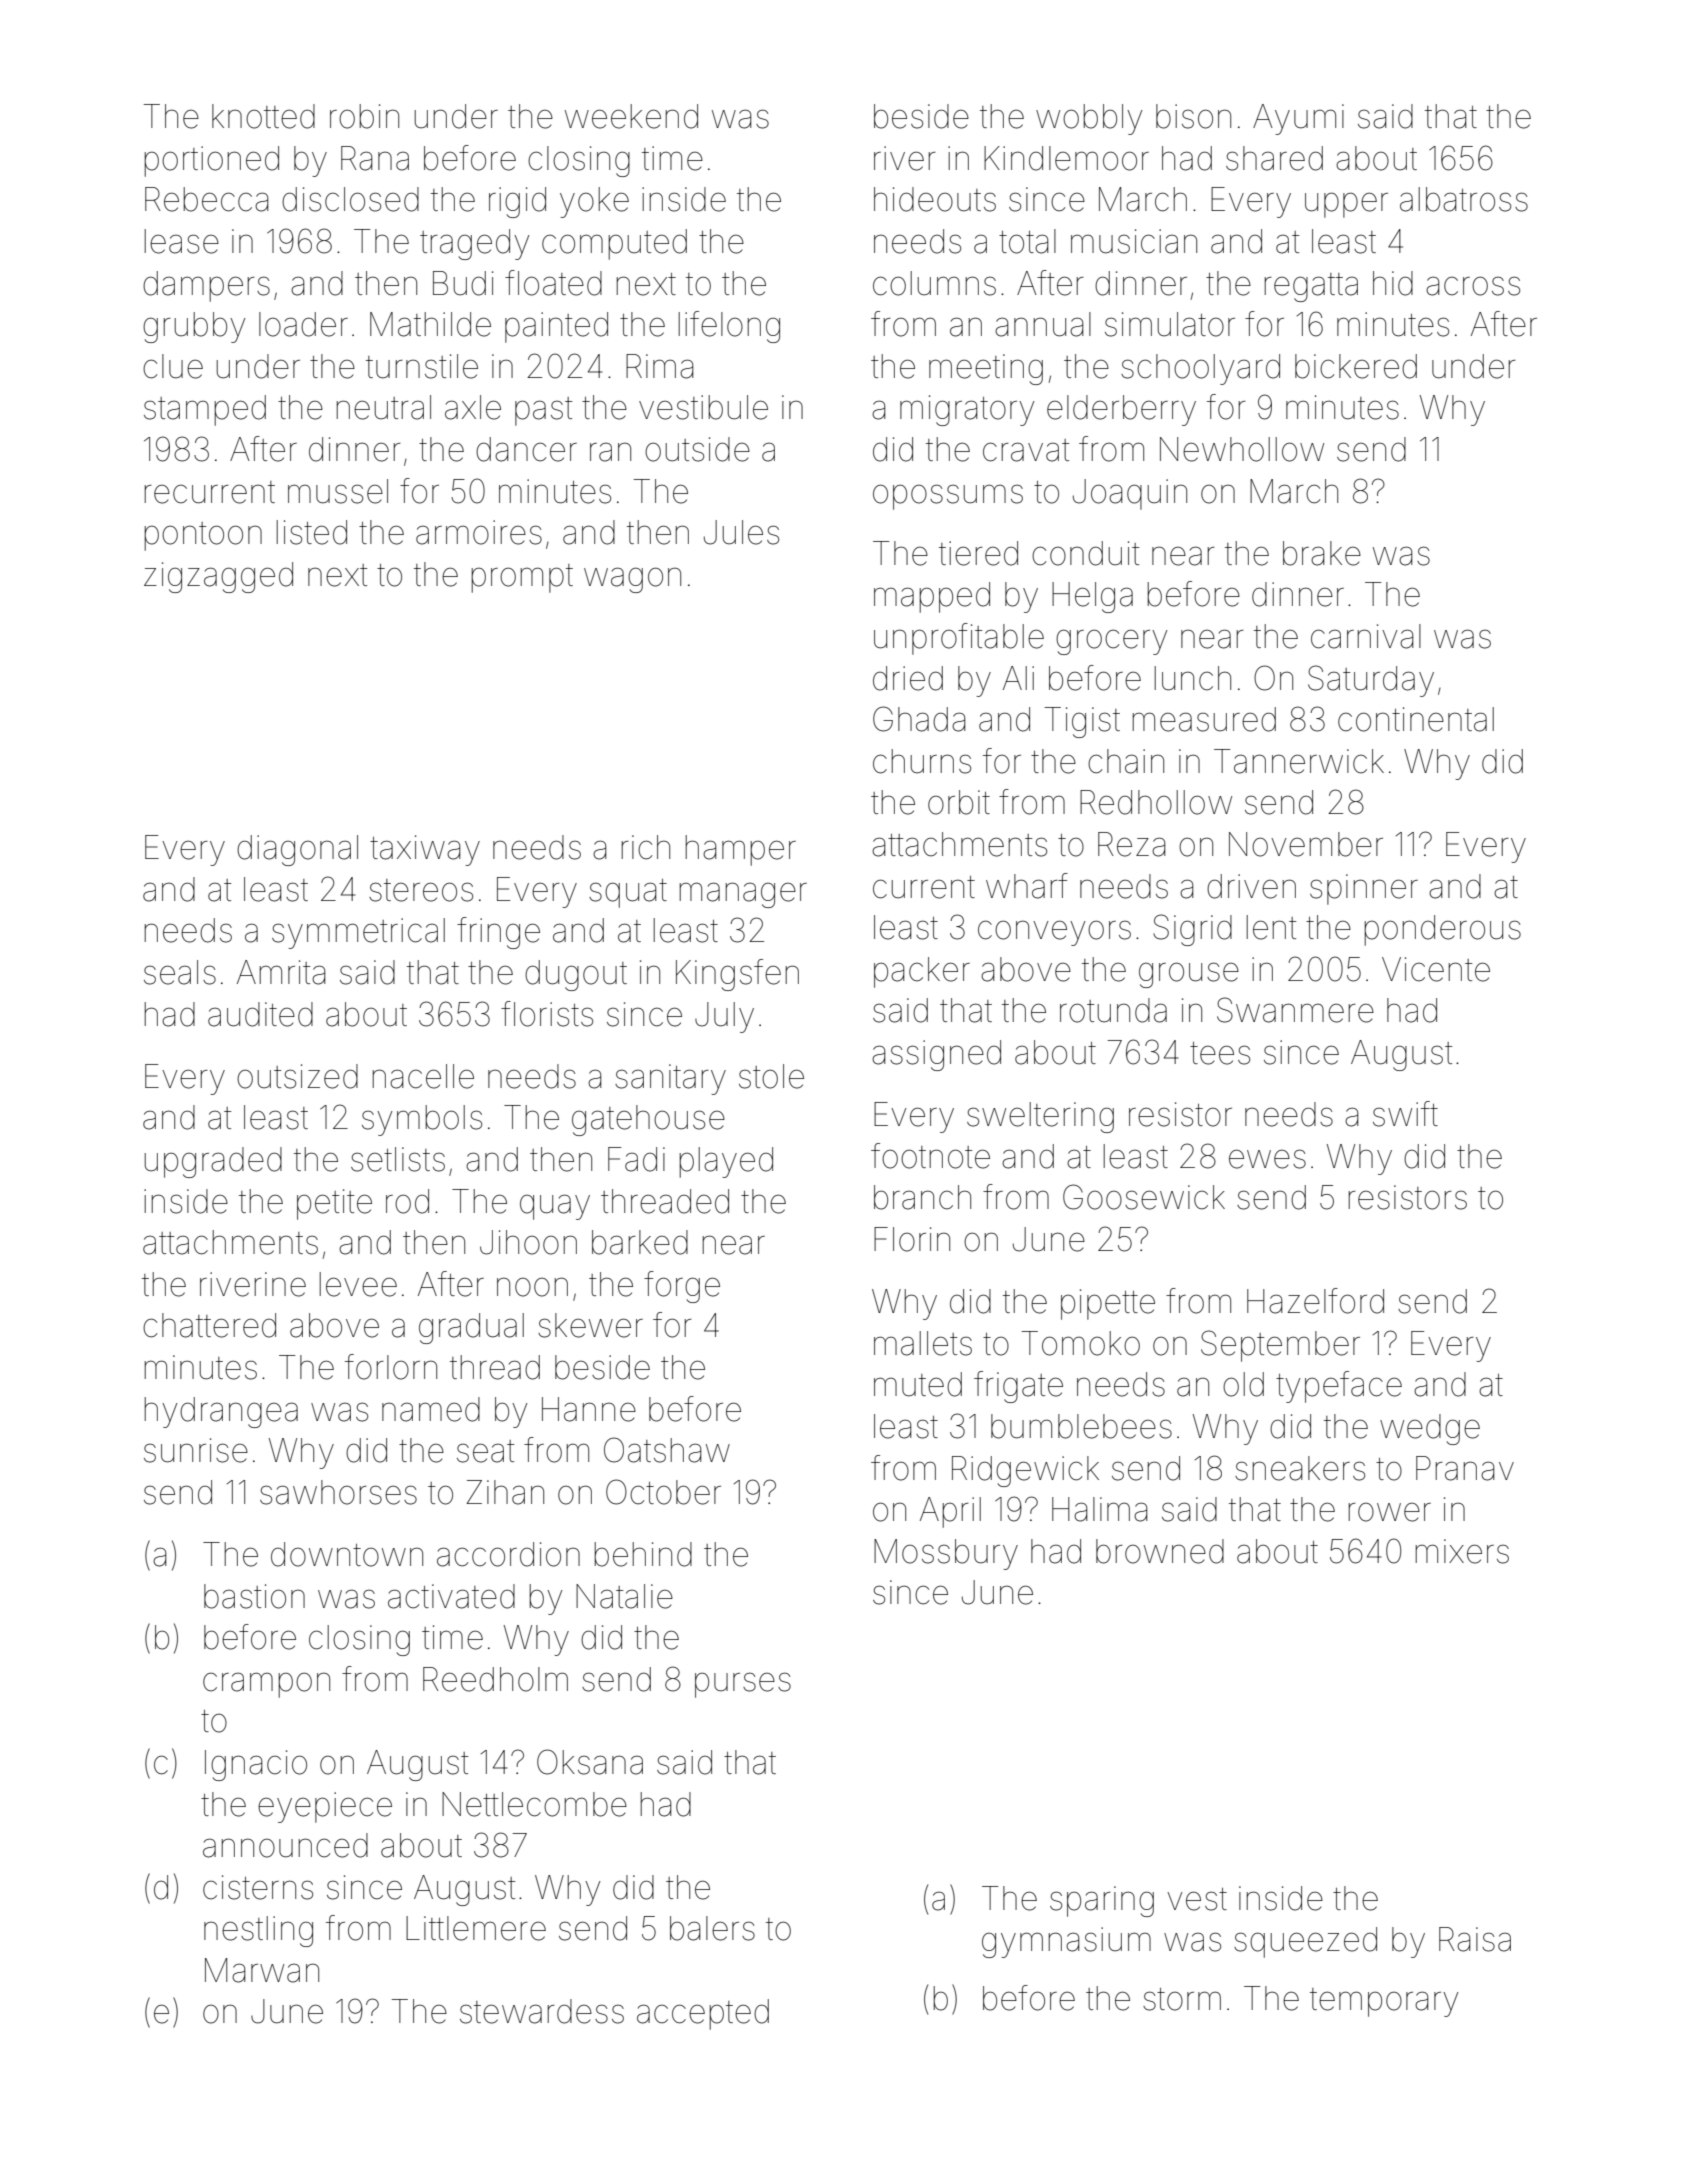 Image resolution: width=1683 pixels, height=2178 pixels. What do you see at coordinates (384, 407) in the screenshot?
I see `neutral` at bounding box center [384, 407].
